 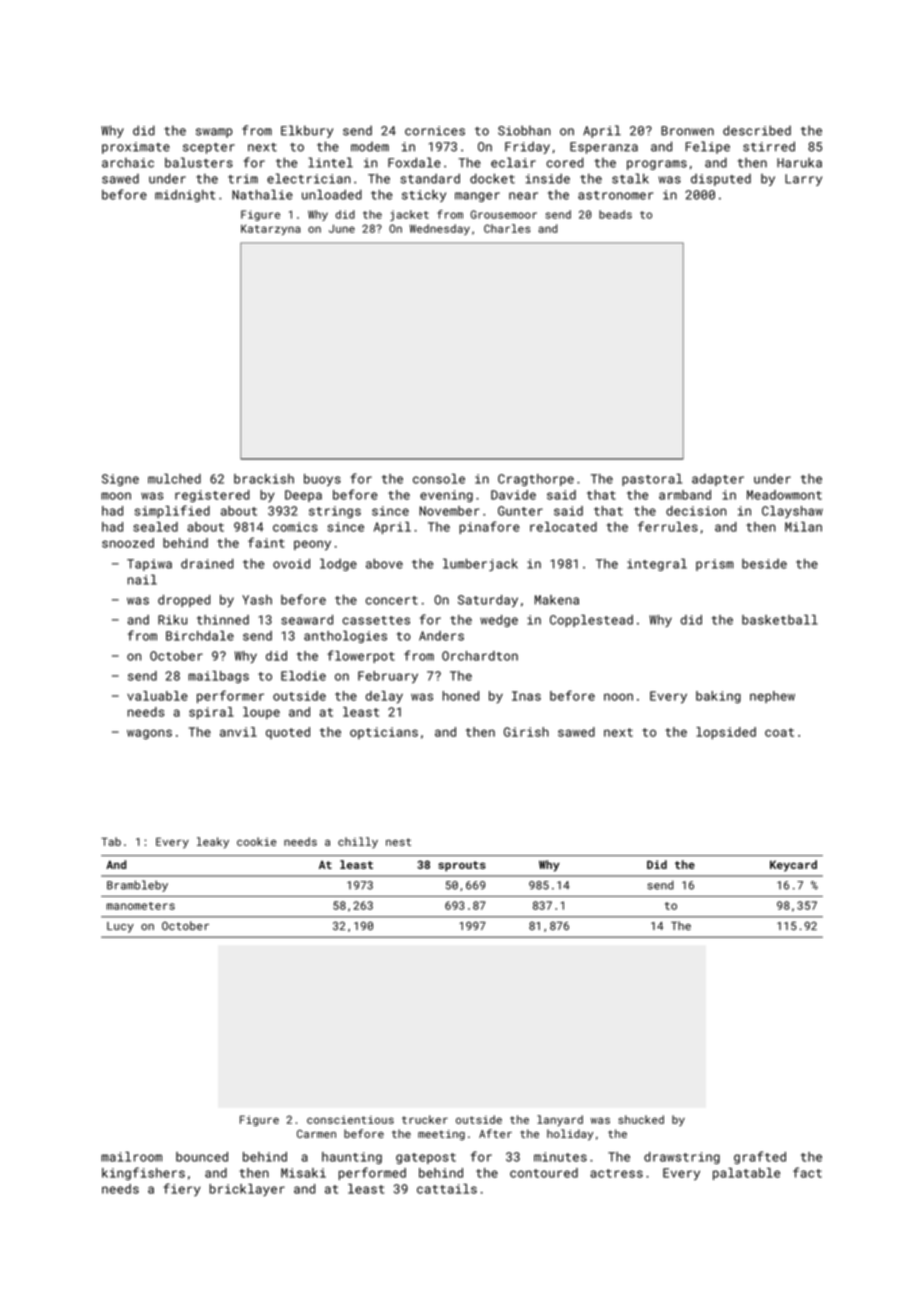 I want to click on mailroom, so click(x=131, y=1156).
